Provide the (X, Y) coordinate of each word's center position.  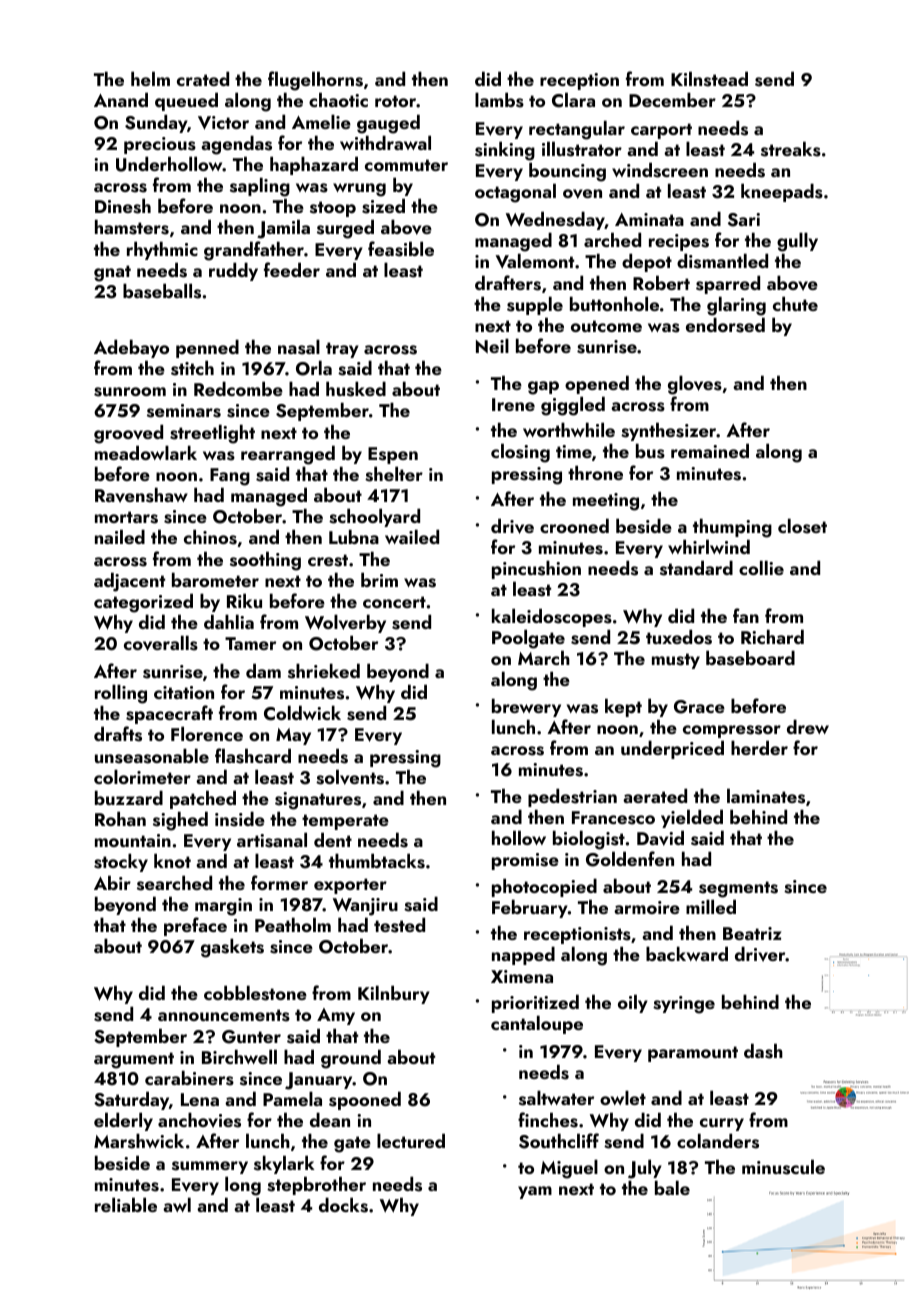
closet (802, 526)
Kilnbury (394, 994)
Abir (112, 882)
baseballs (162, 291)
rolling (121, 694)
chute (795, 303)
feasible (401, 249)
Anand (121, 99)
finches (548, 1120)
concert (394, 602)
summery (210, 1167)
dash (763, 1051)
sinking (505, 151)
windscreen (660, 170)
